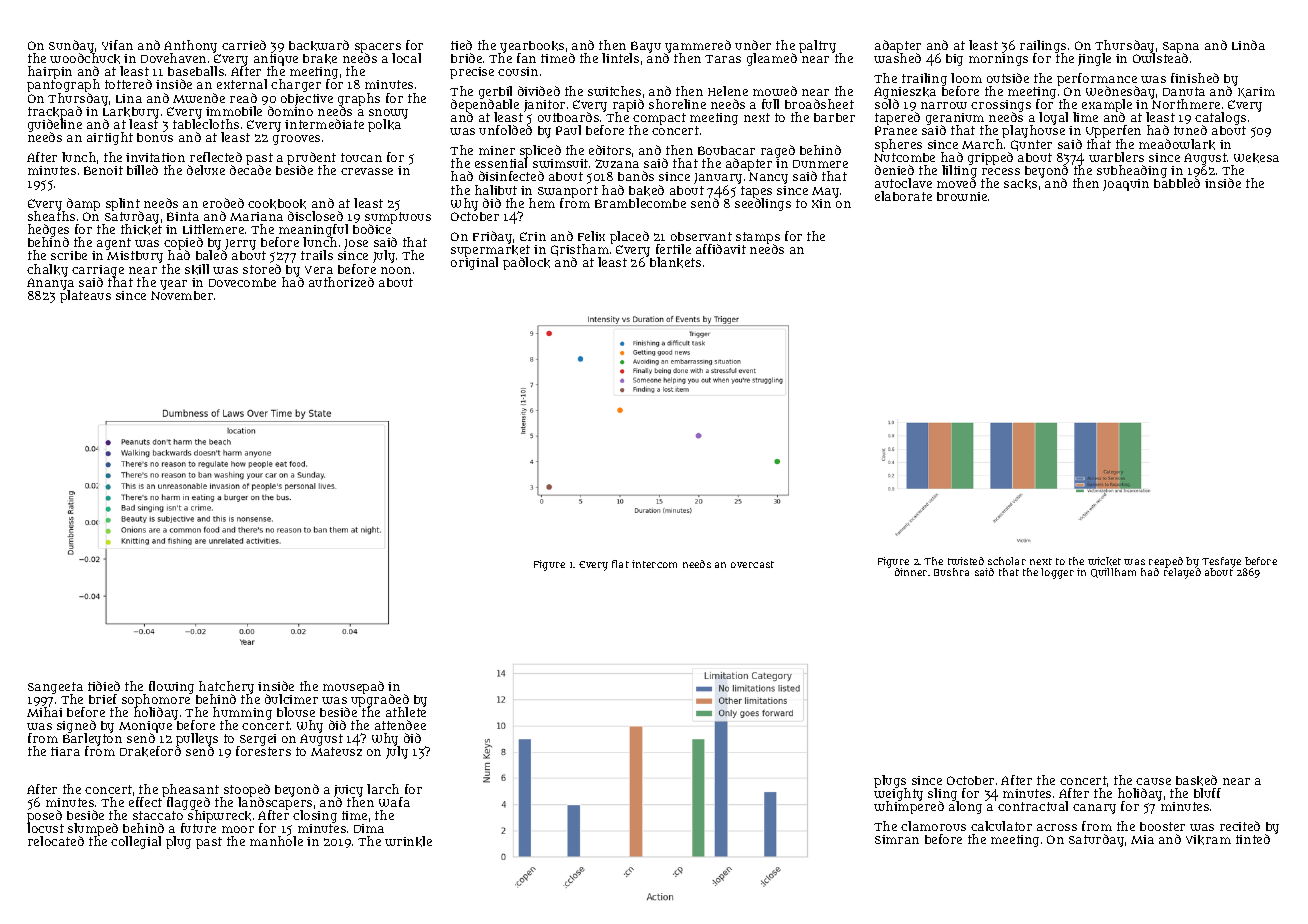  What do you see at coordinates (461, 45) in the screenshot?
I see `tied` at bounding box center [461, 45].
